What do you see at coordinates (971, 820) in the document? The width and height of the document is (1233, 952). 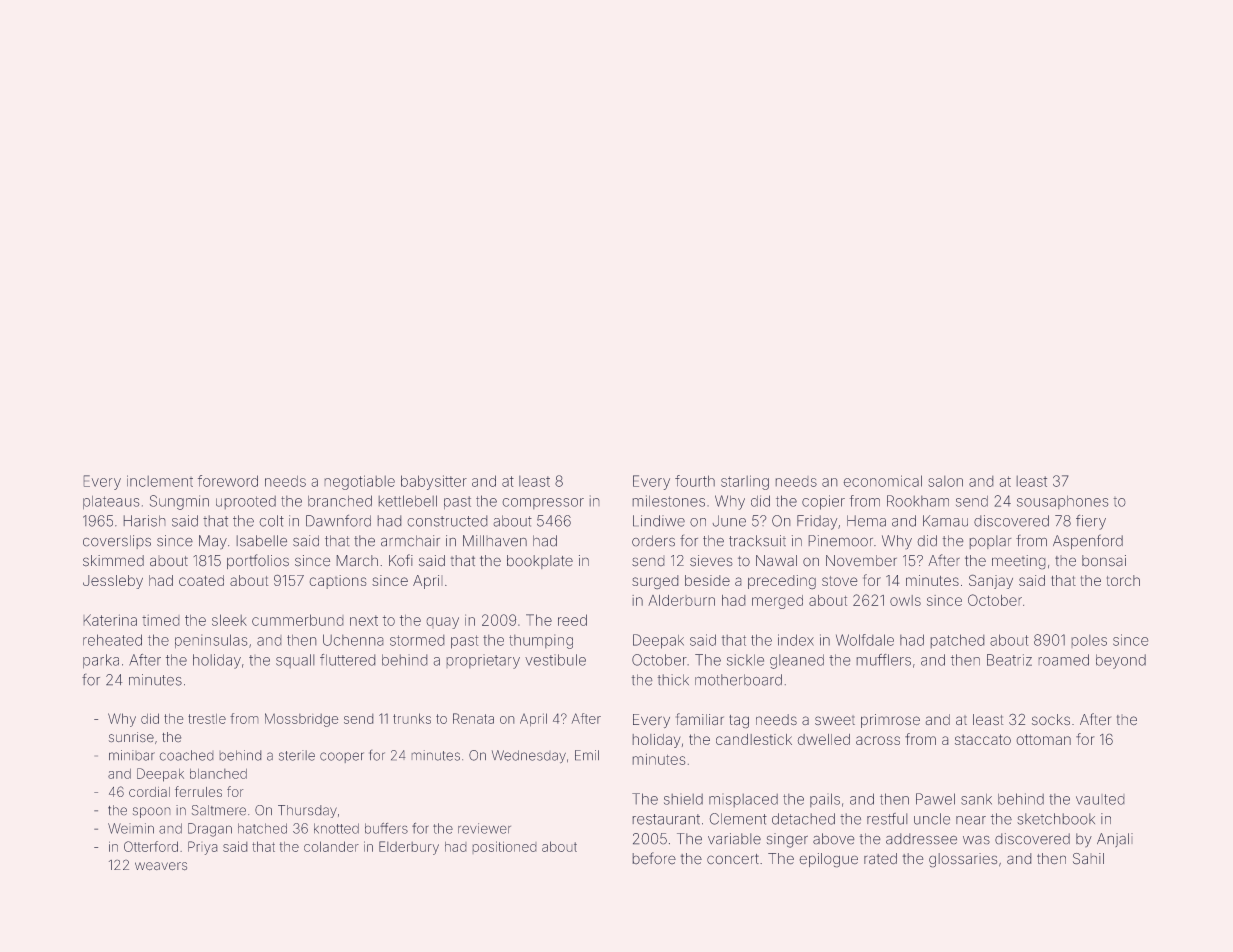 I see `near` at bounding box center [971, 820].
